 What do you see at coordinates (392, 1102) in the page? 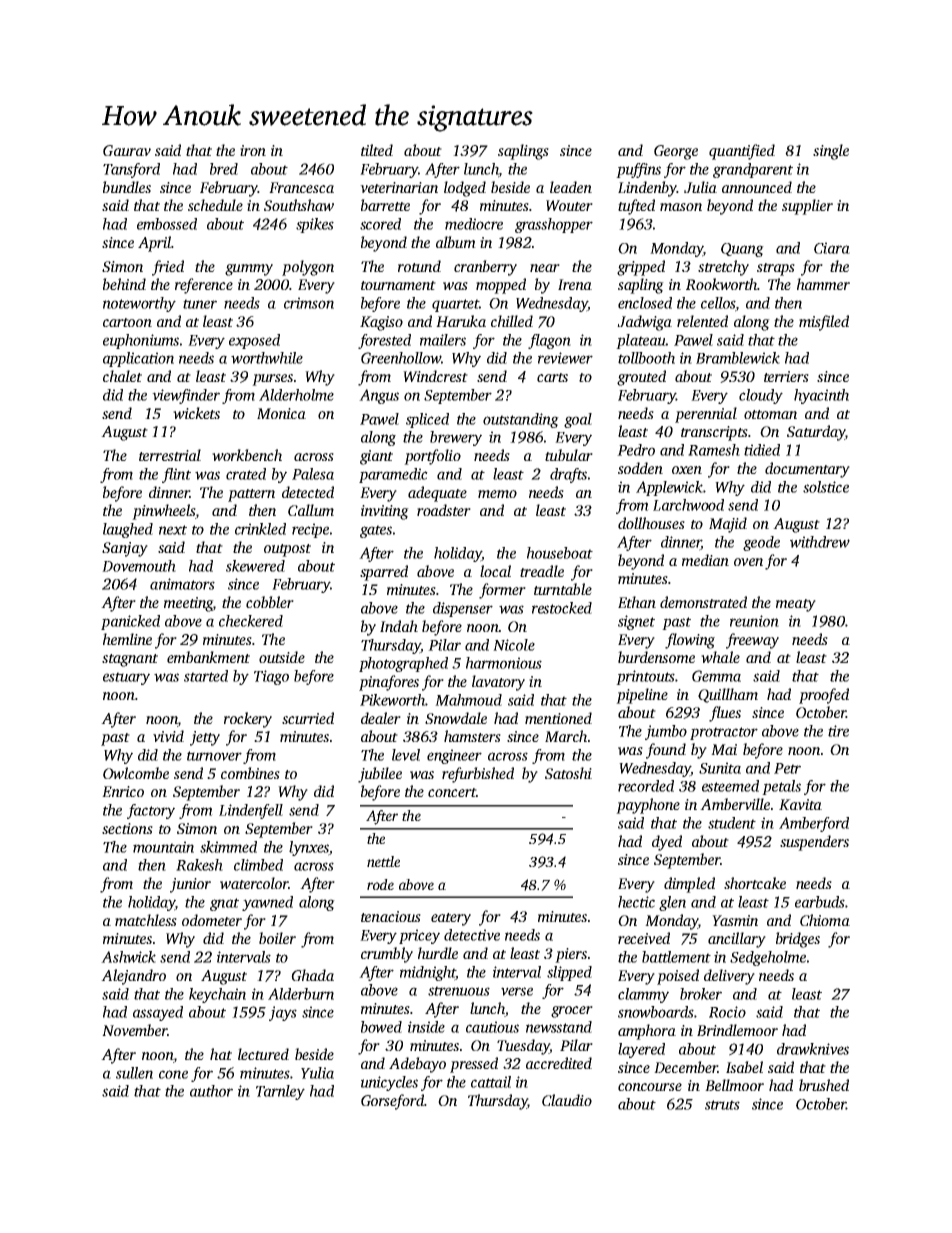
I see `Gorseford` at bounding box center [392, 1102].
